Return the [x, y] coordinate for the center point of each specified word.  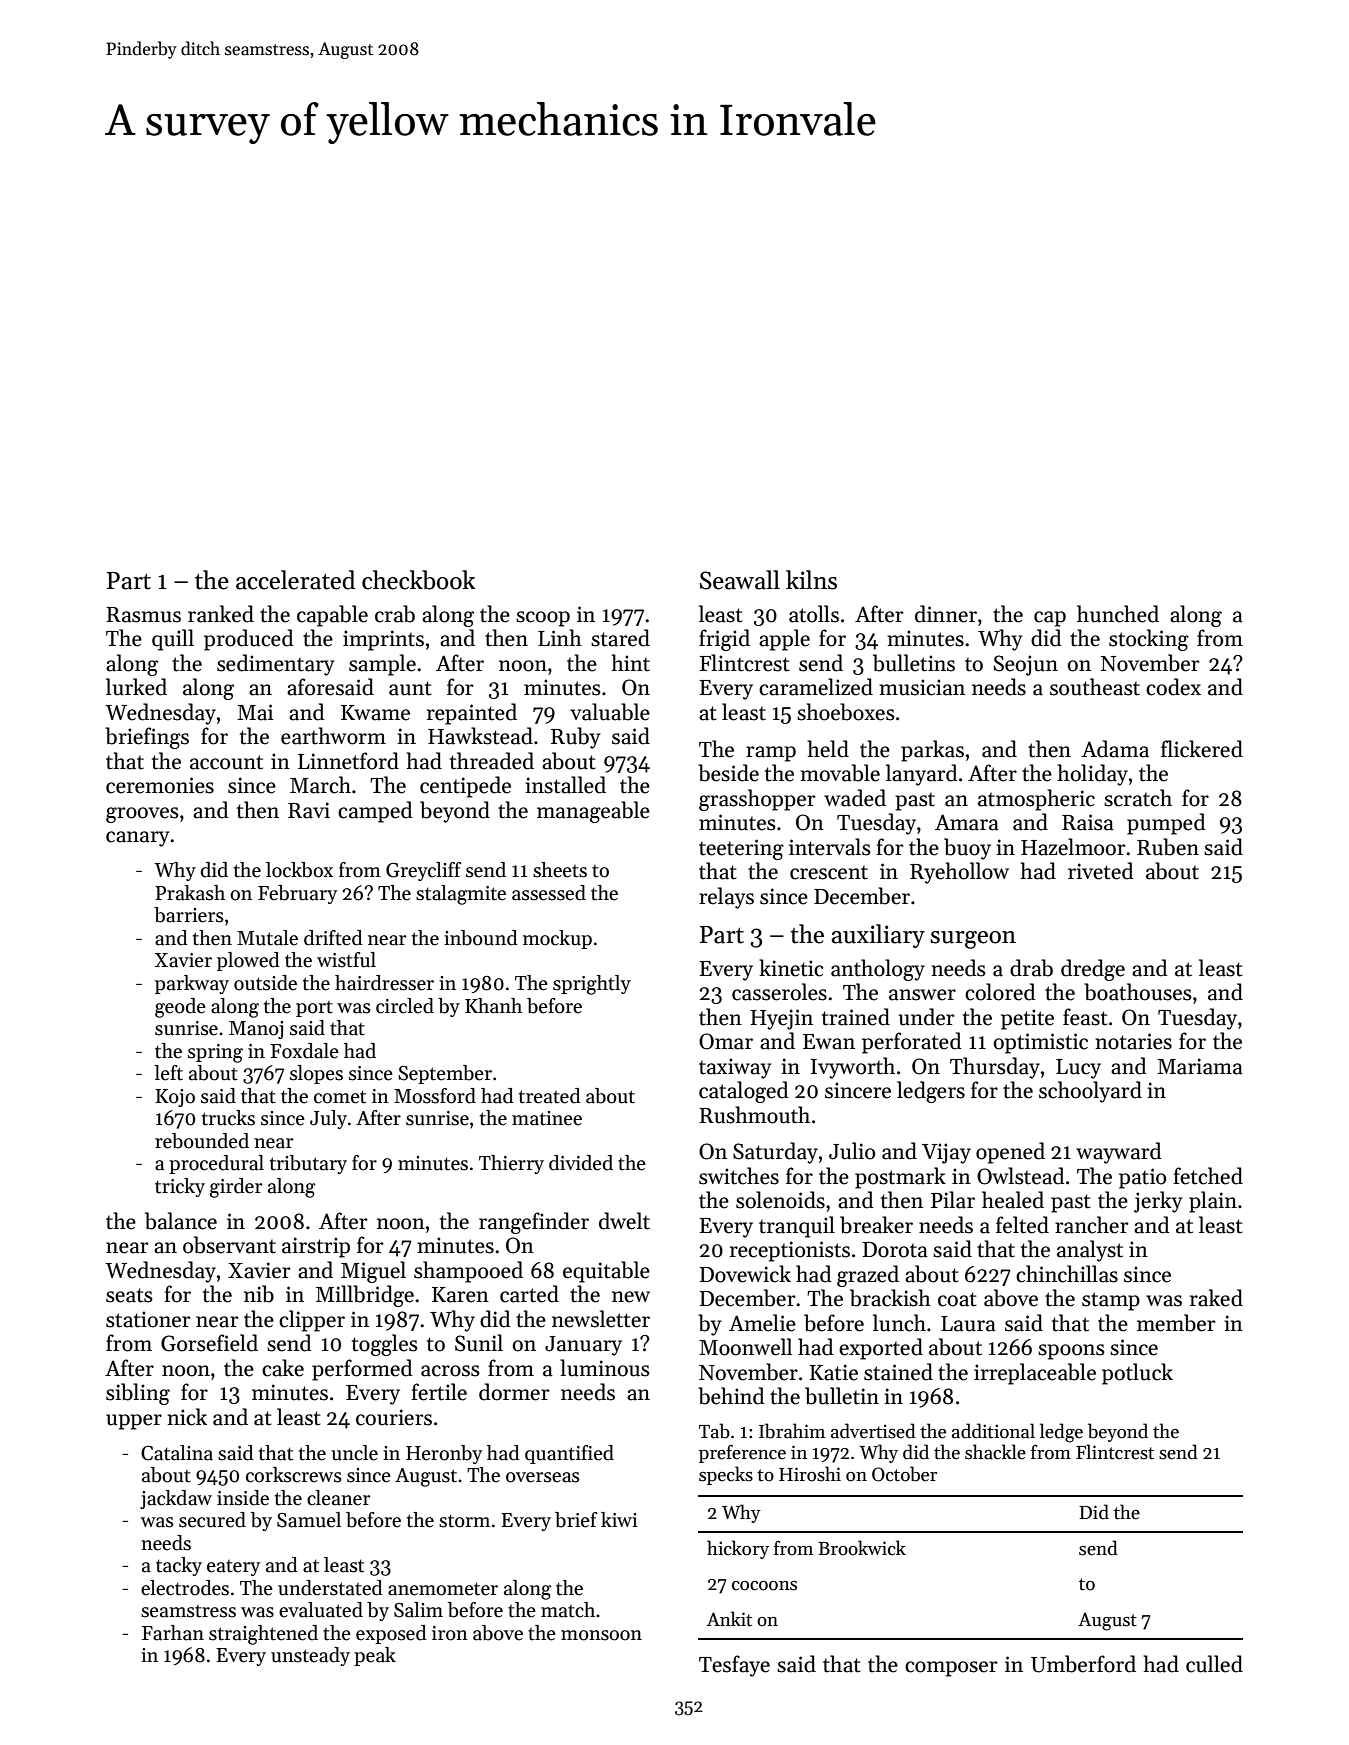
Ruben [1168, 847]
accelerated [295, 580]
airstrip [316, 1247]
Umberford [1083, 1664]
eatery [233, 1568]
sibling [138, 1394]
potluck [1137, 1374]
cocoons [764, 1586]
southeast [1095, 687]
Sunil [479, 1343]
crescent [829, 873]
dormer [514, 1392]
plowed [248, 961]
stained [898, 1372]
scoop [543, 619]
